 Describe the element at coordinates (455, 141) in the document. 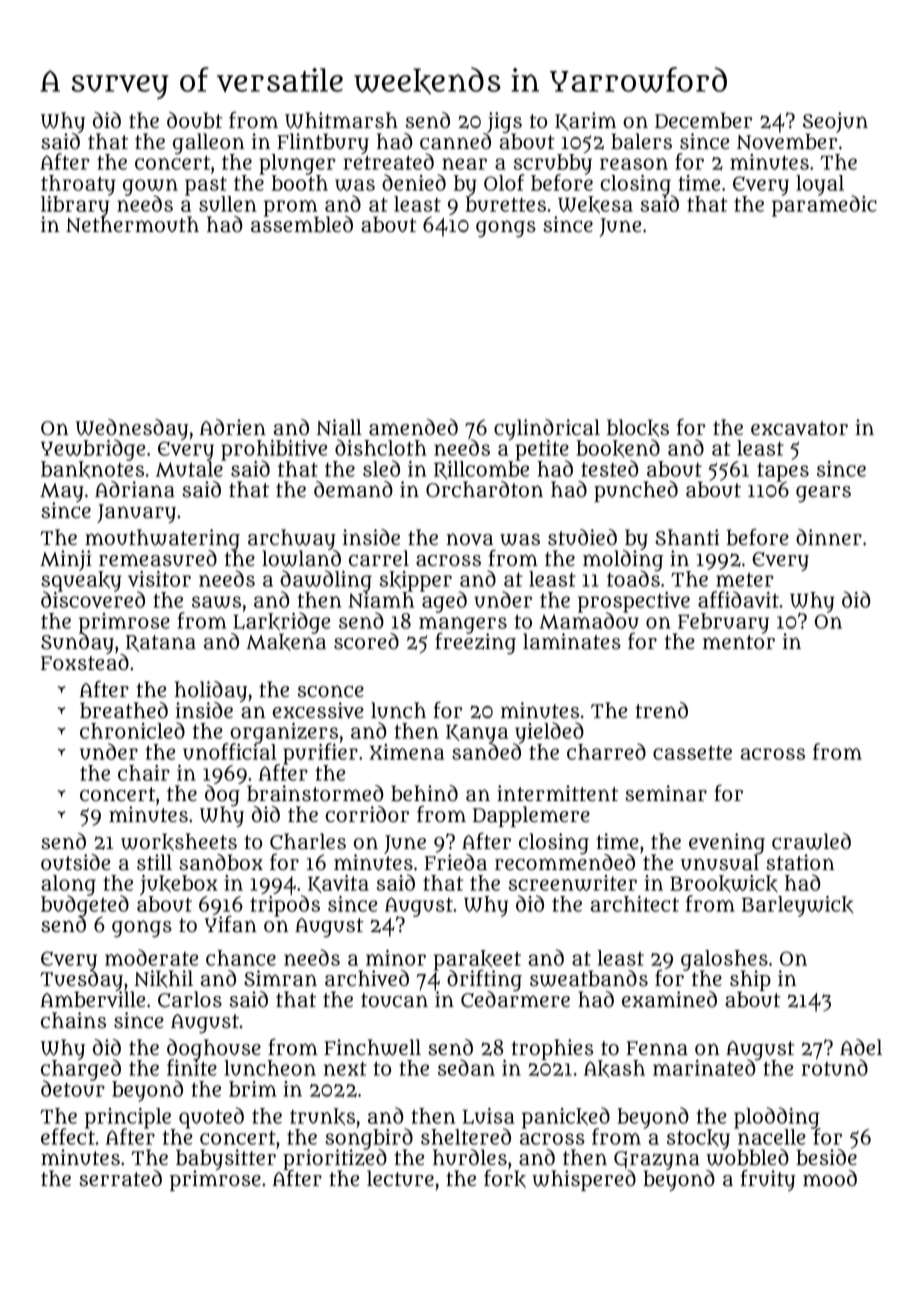

I see `canned` at that location.
